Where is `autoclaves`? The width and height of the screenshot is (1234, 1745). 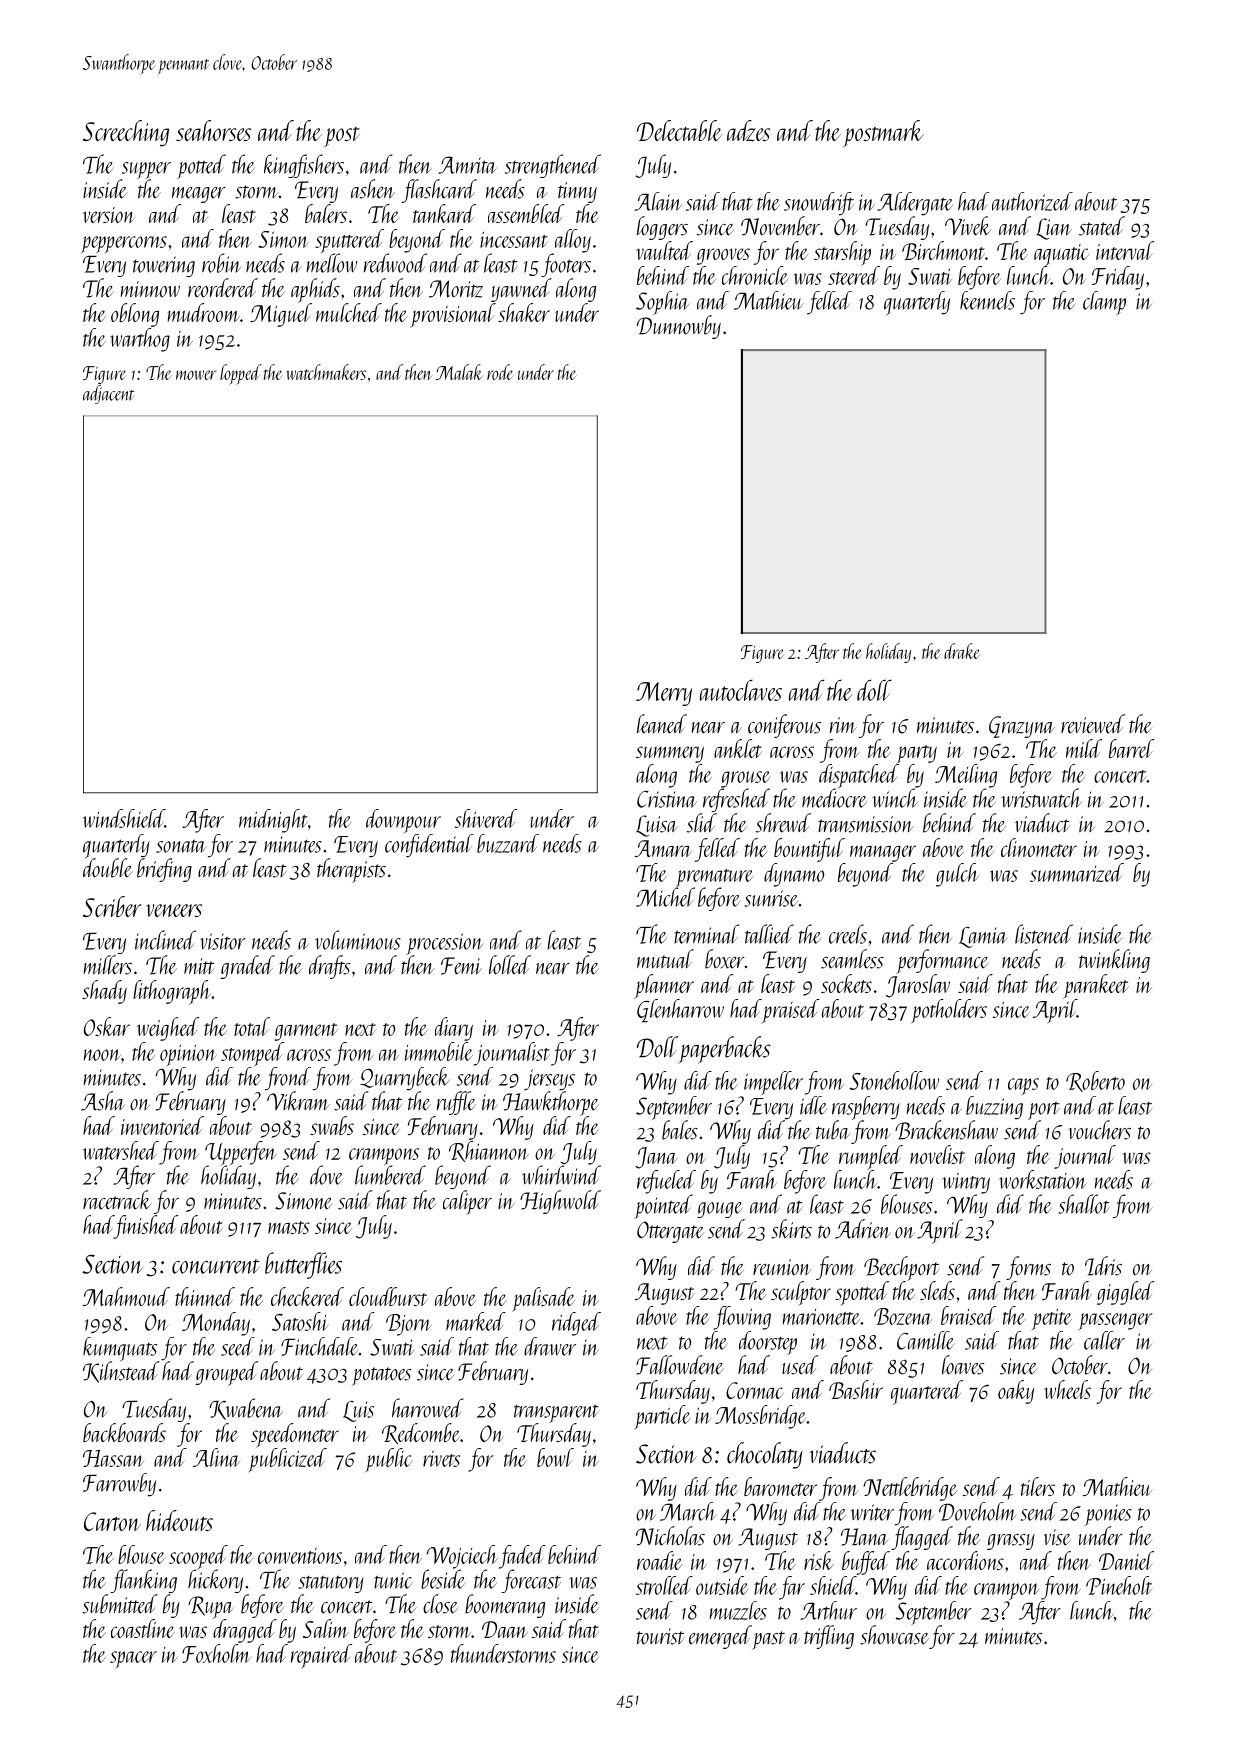
autoclaves is located at coordinates (741, 690).
